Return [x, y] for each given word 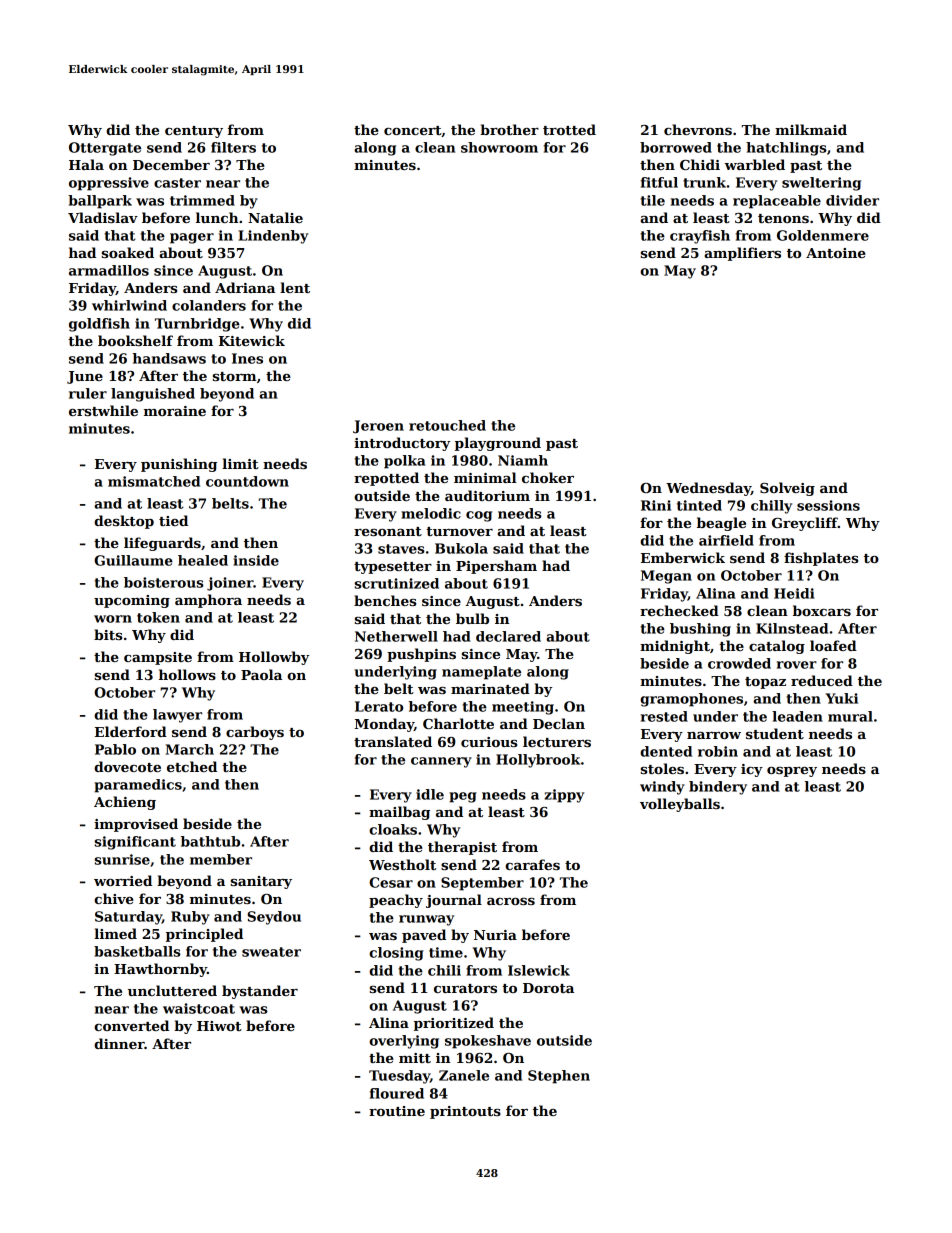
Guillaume [133, 560]
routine [397, 1111]
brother [509, 129]
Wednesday [708, 489]
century [194, 132]
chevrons [698, 129]
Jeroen [378, 427]
